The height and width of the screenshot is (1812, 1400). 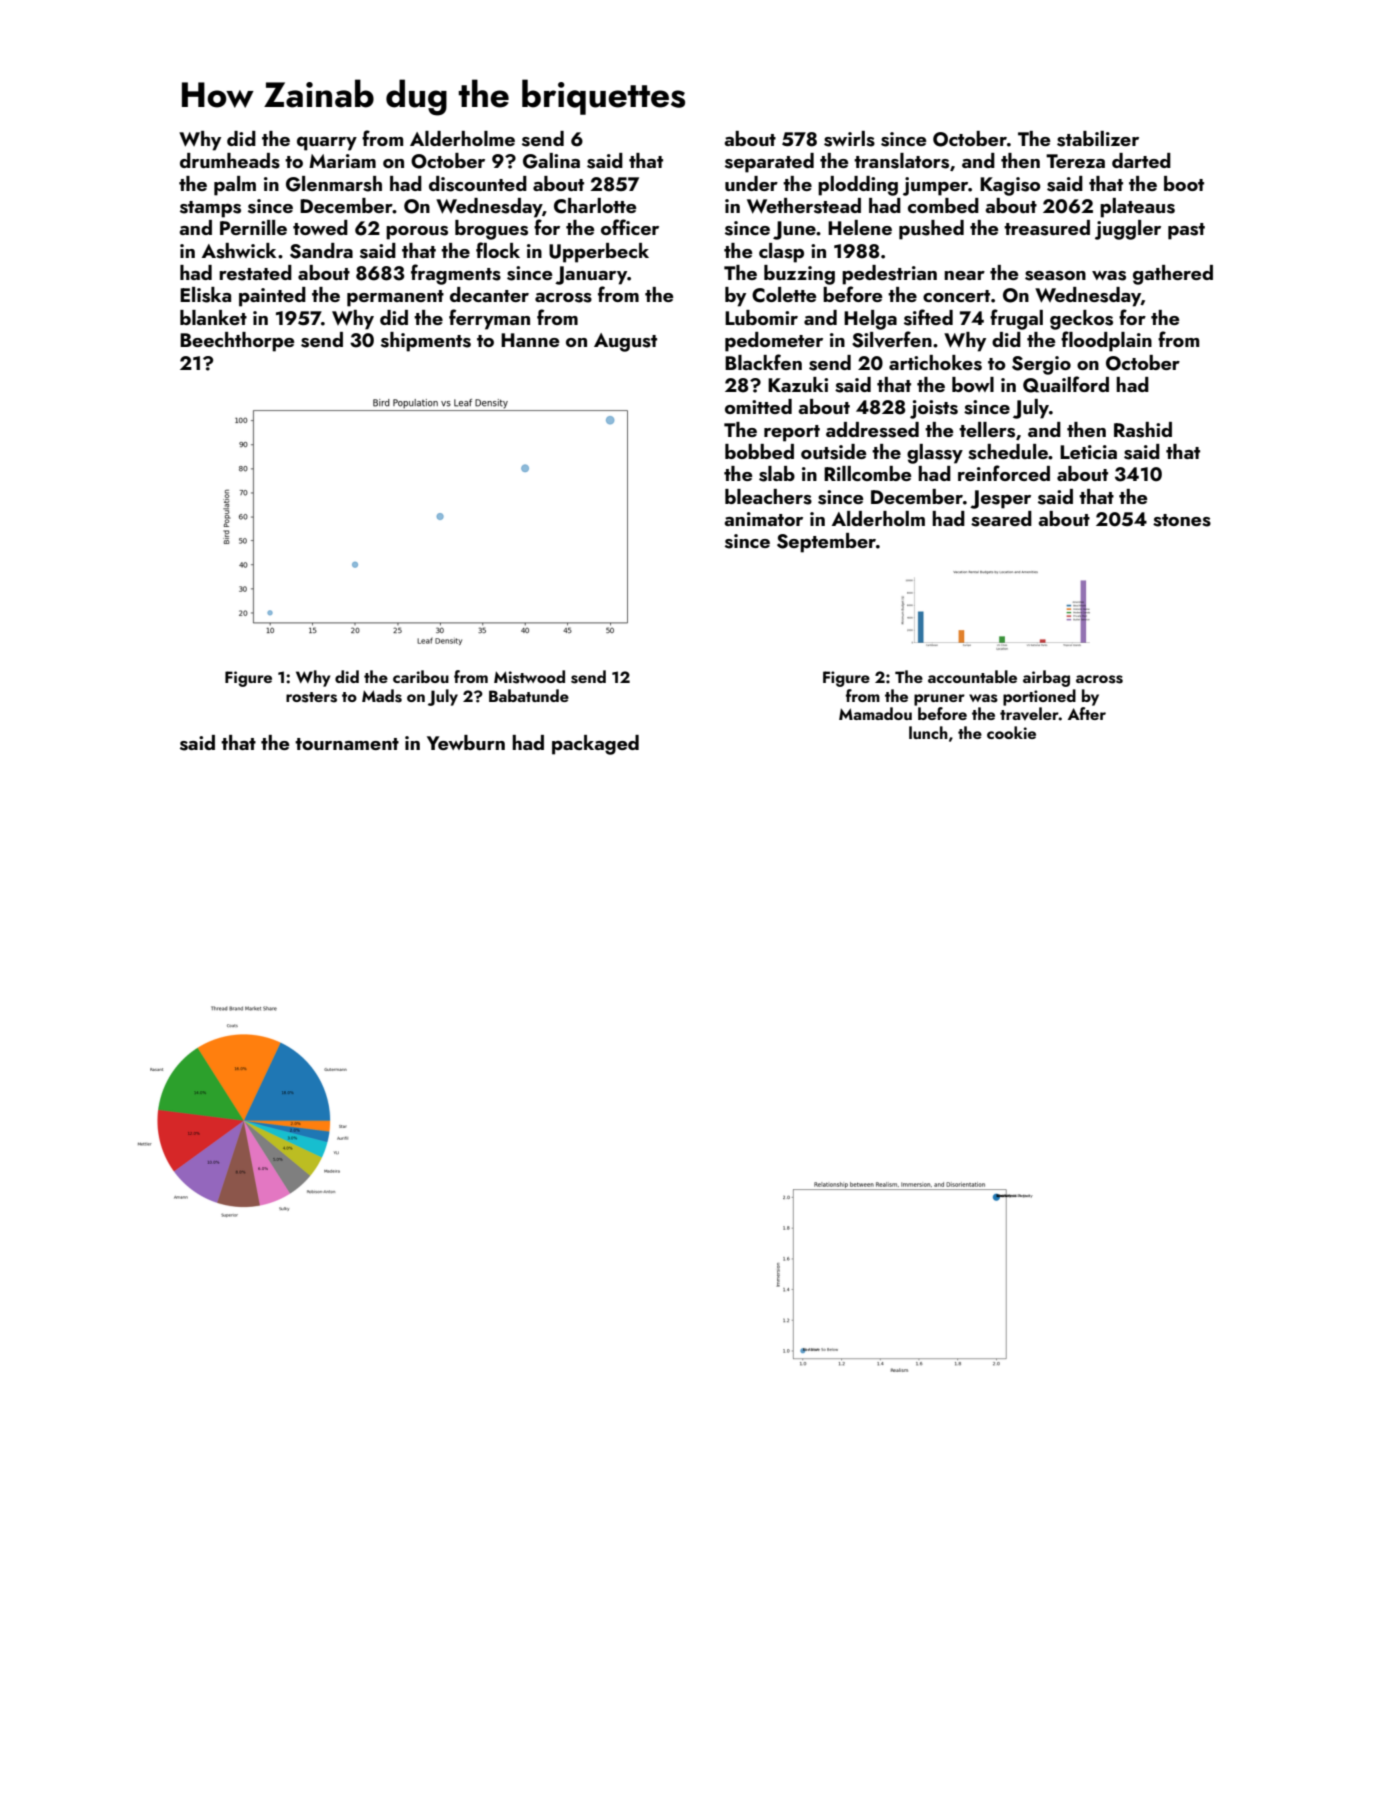 What do you see at coordinates (529, 677) in the screenshot?
I see `Mistwood` at bounding box center [529, 677].
